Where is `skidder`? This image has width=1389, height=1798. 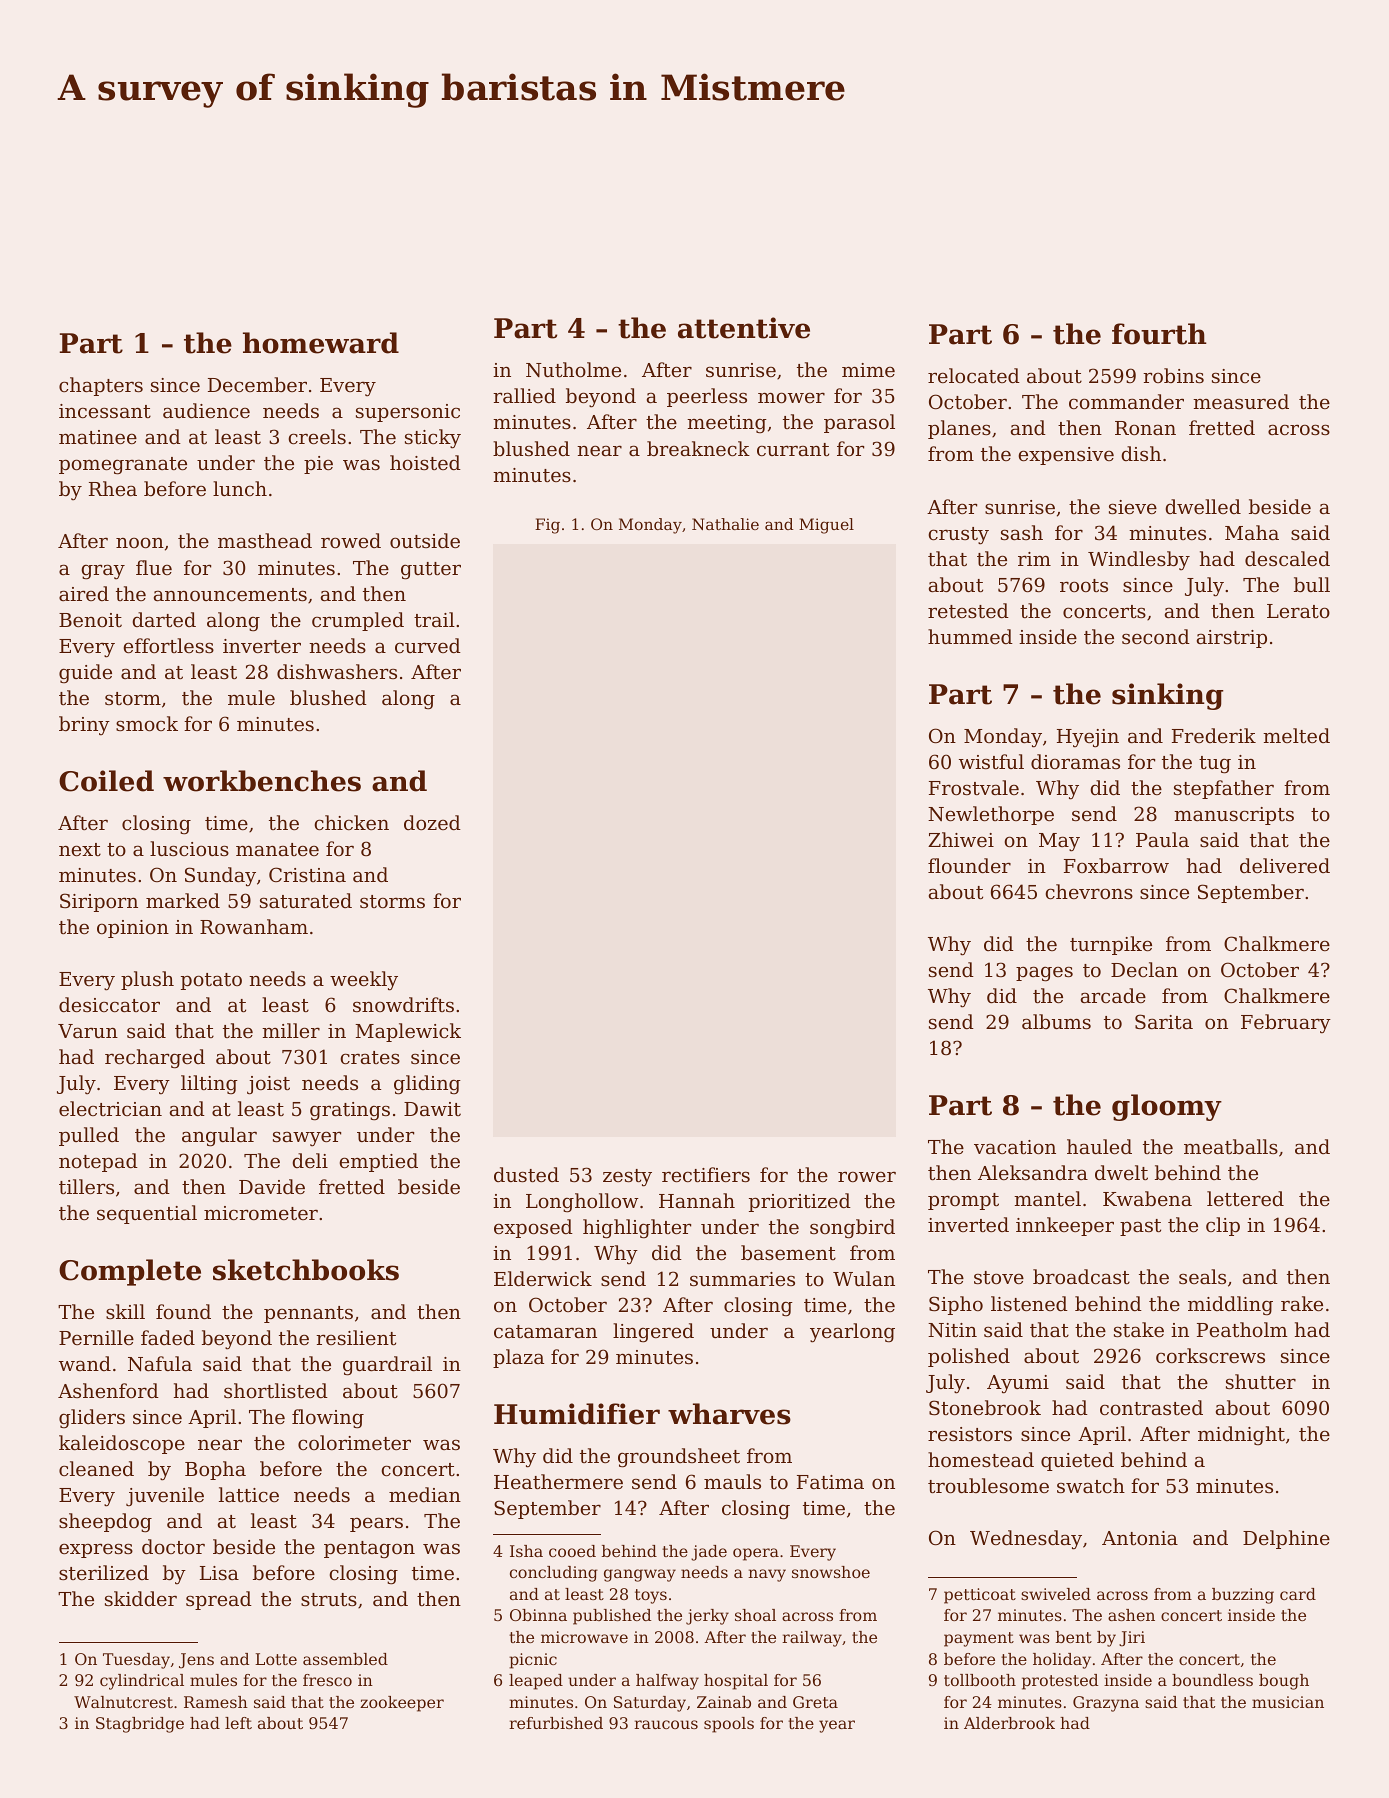
skidder is located at coordinates (141, 1598).
